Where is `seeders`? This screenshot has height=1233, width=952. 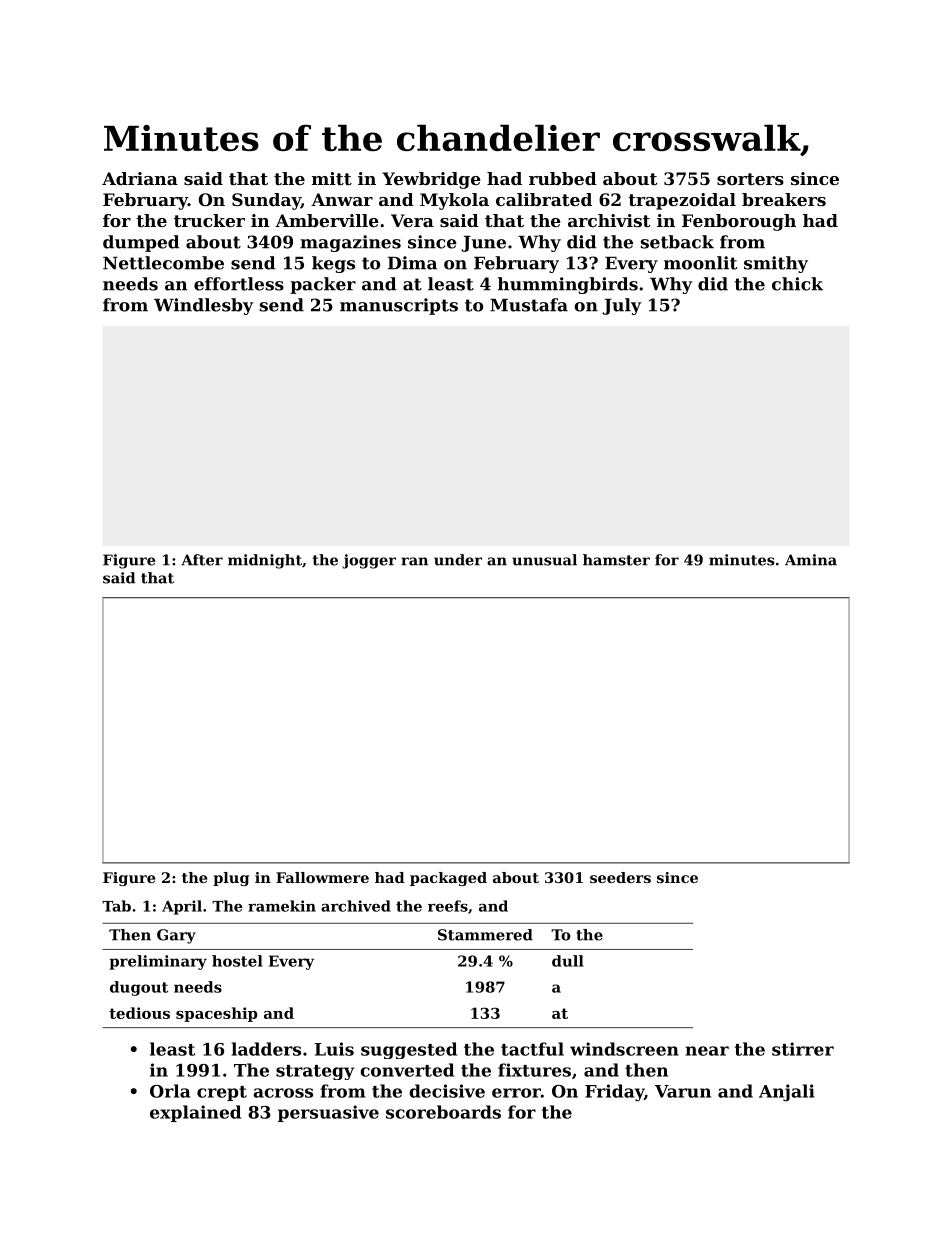 seeders is located at coordinates (620, 877).
